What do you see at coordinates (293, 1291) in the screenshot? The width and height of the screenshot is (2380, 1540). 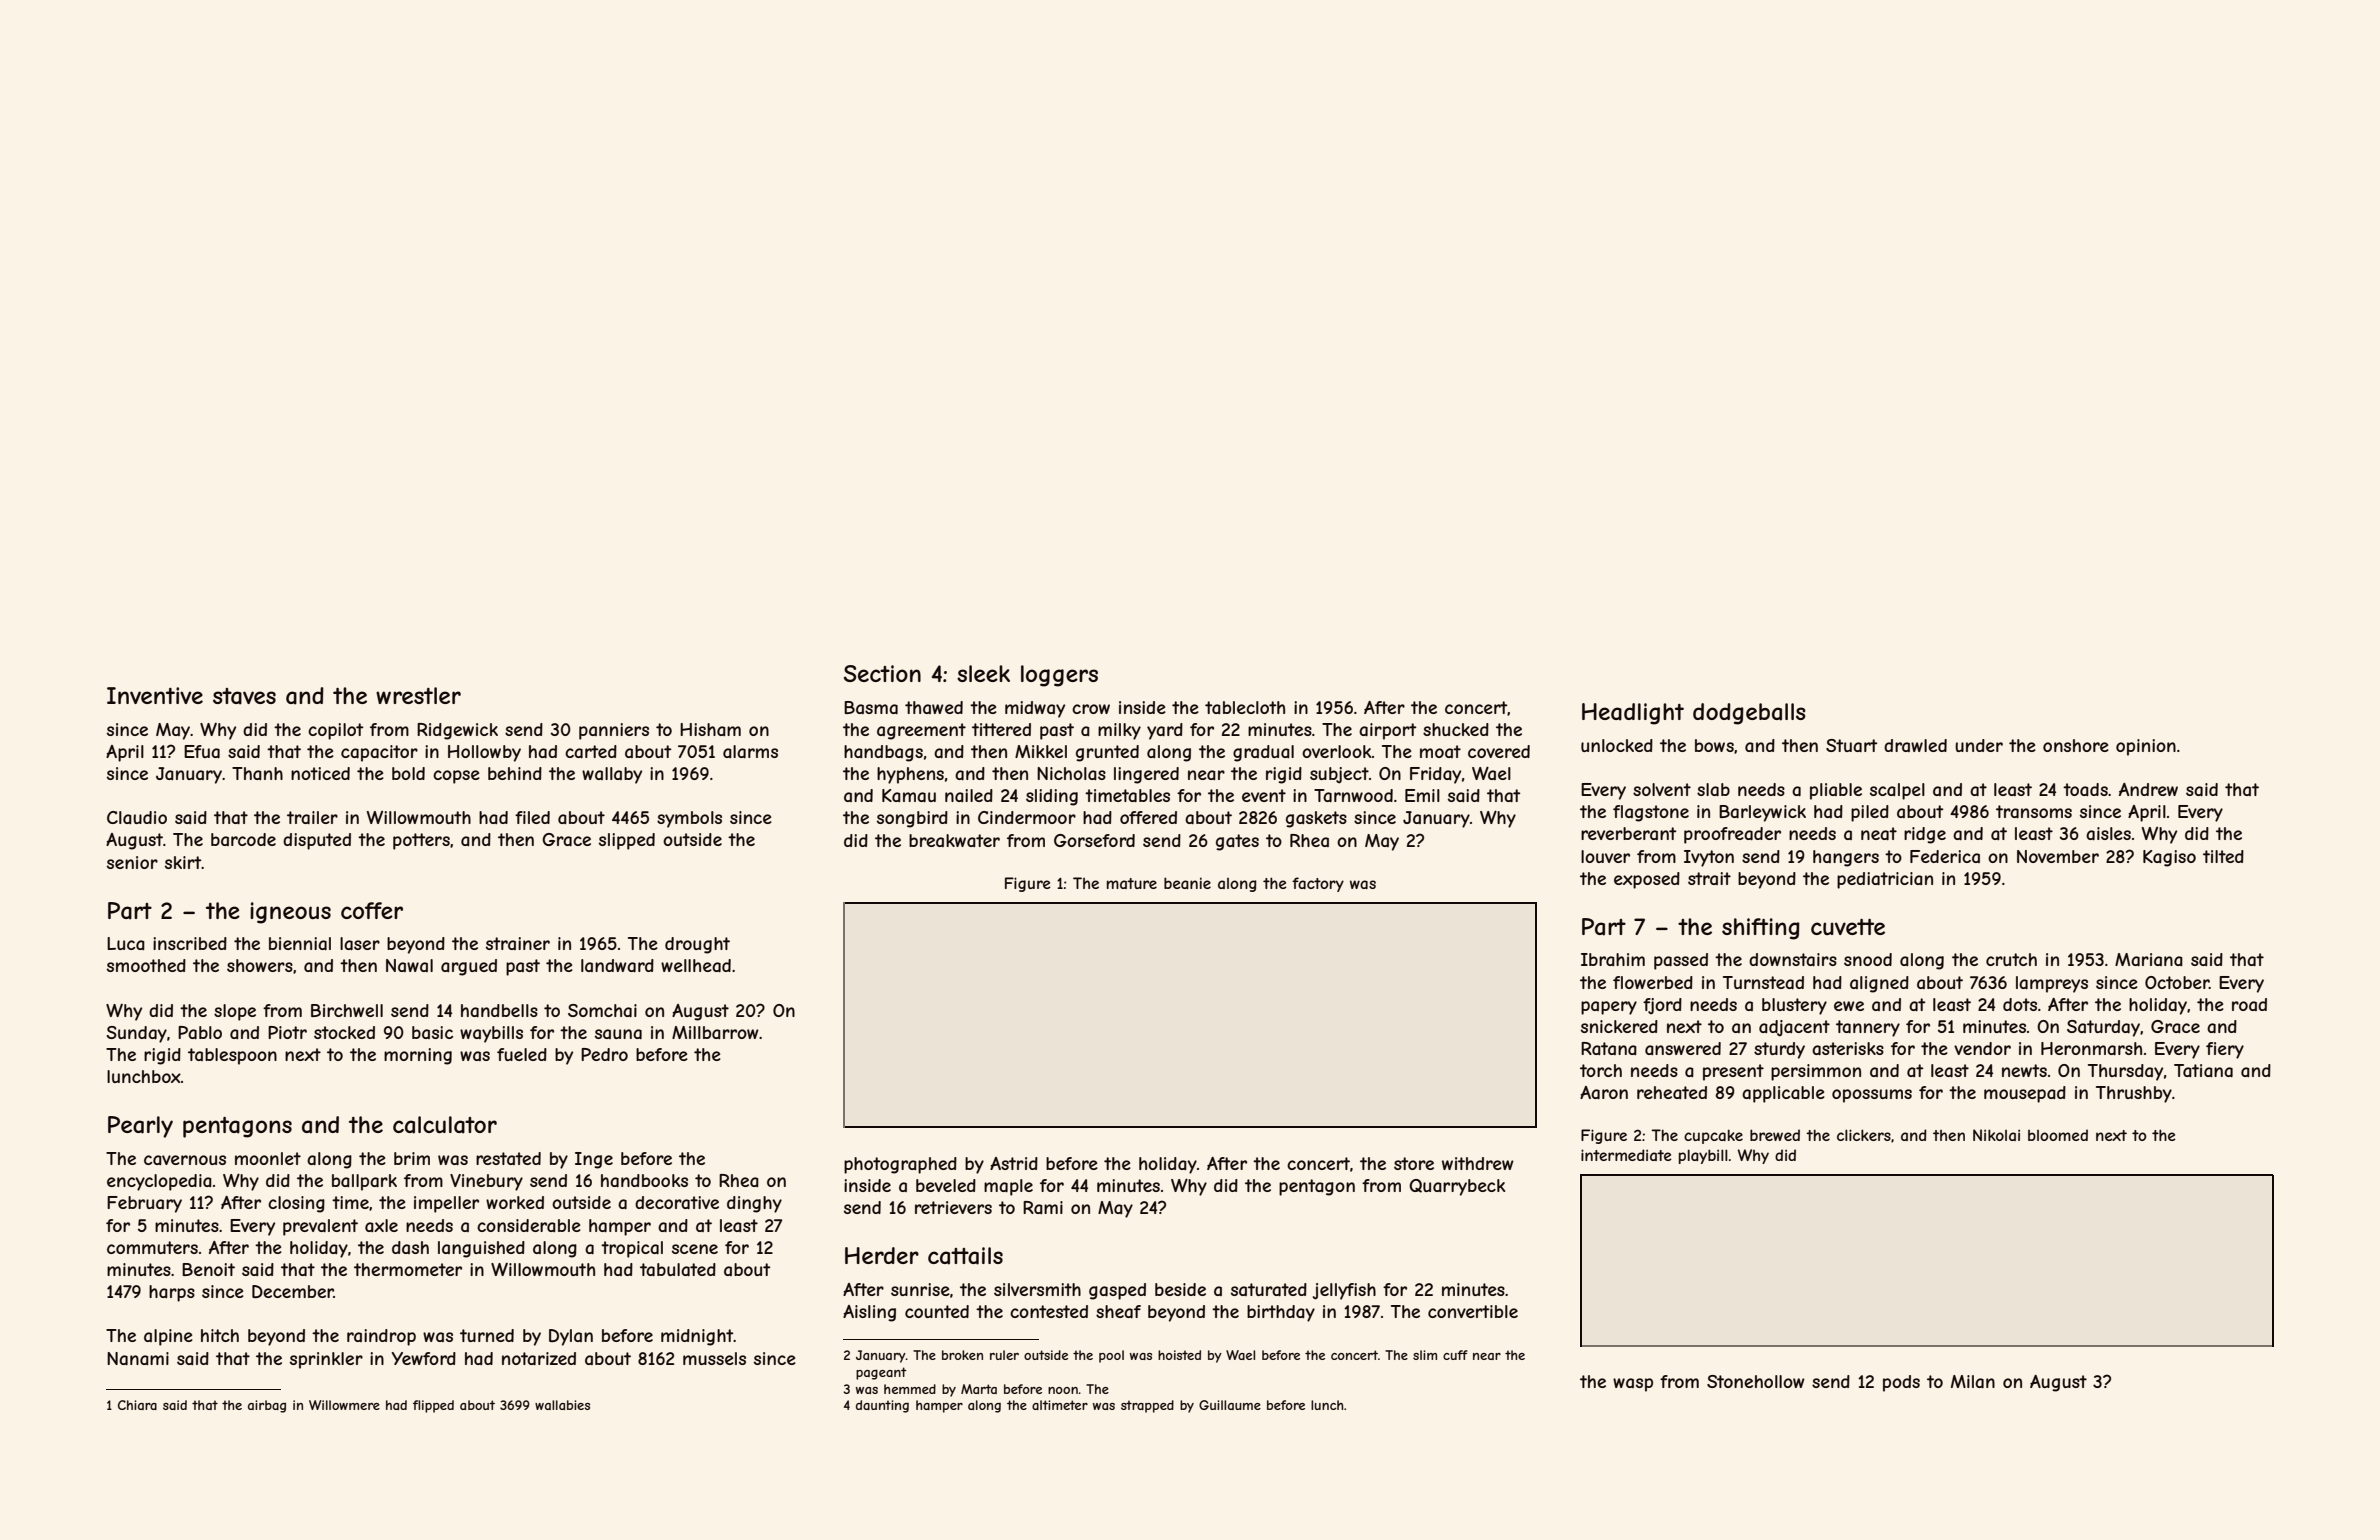 I see `December` at bounding box center [293, 1291].
